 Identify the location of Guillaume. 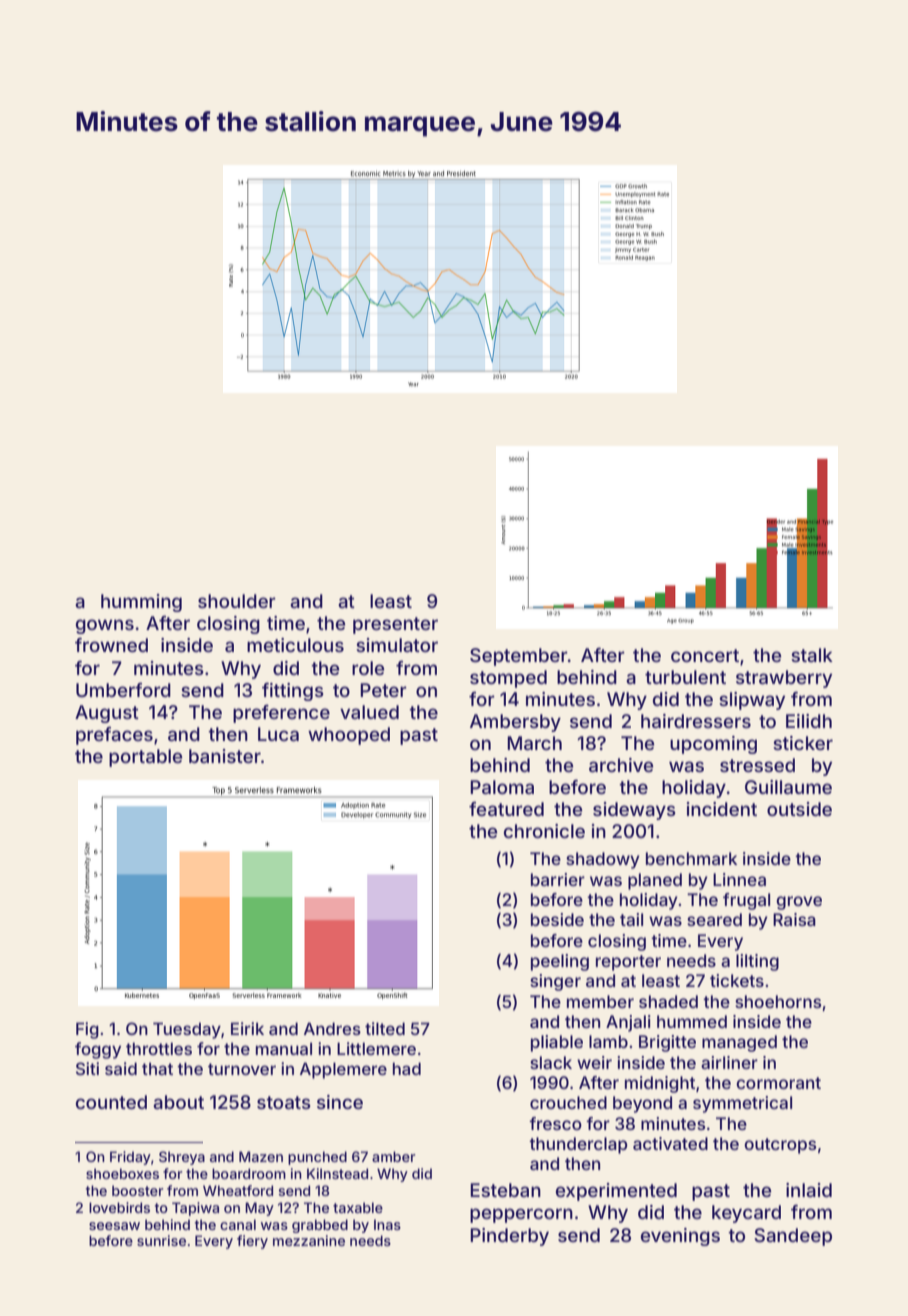
(788, 787).
